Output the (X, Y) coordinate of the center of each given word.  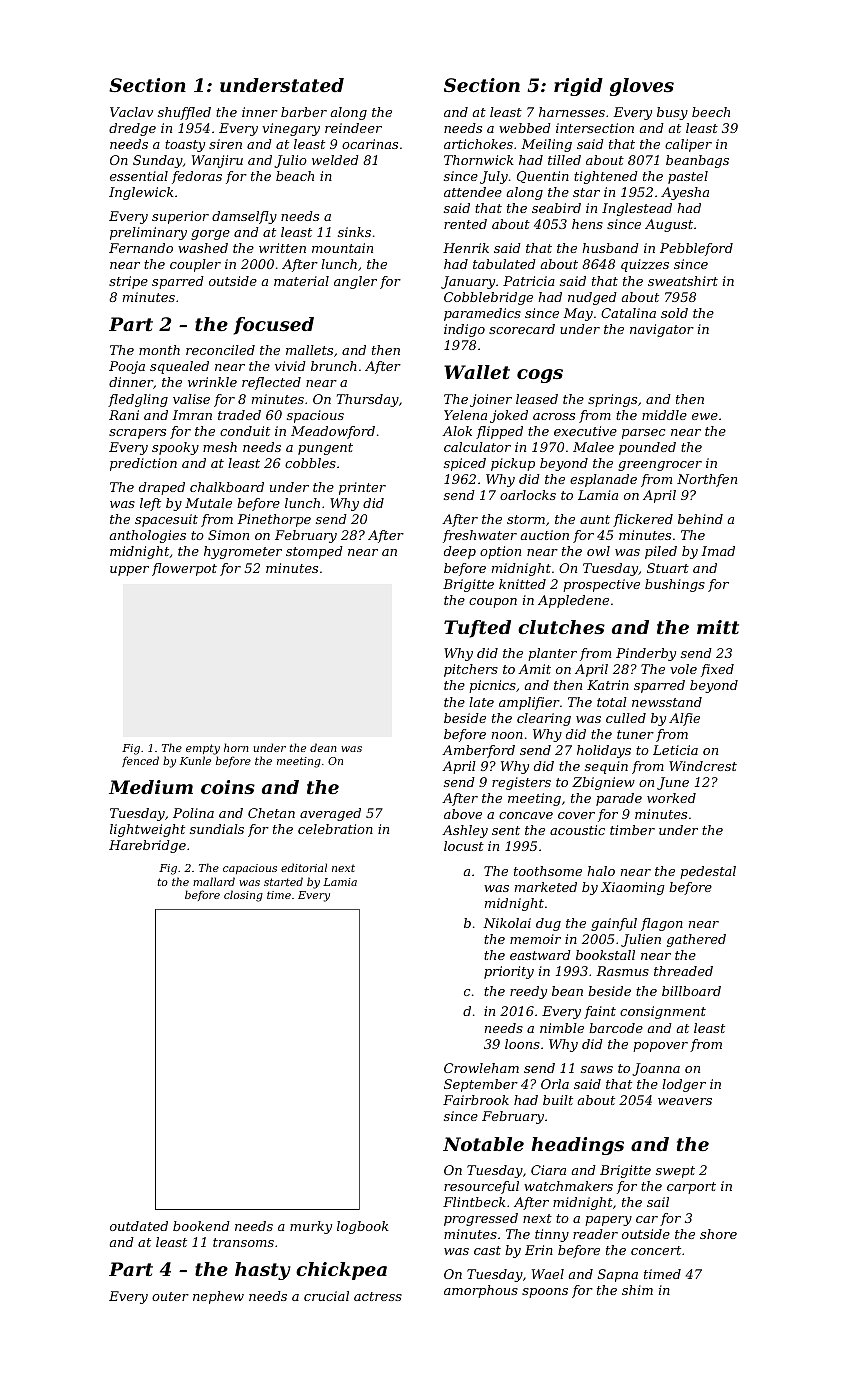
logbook (363, 1227)
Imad (718, 551)
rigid (578, 87)
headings (577, 1146)
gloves (642, 87)
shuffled (184, 113)
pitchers (471, 670)
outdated (139, 1226)
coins (228, 787)
